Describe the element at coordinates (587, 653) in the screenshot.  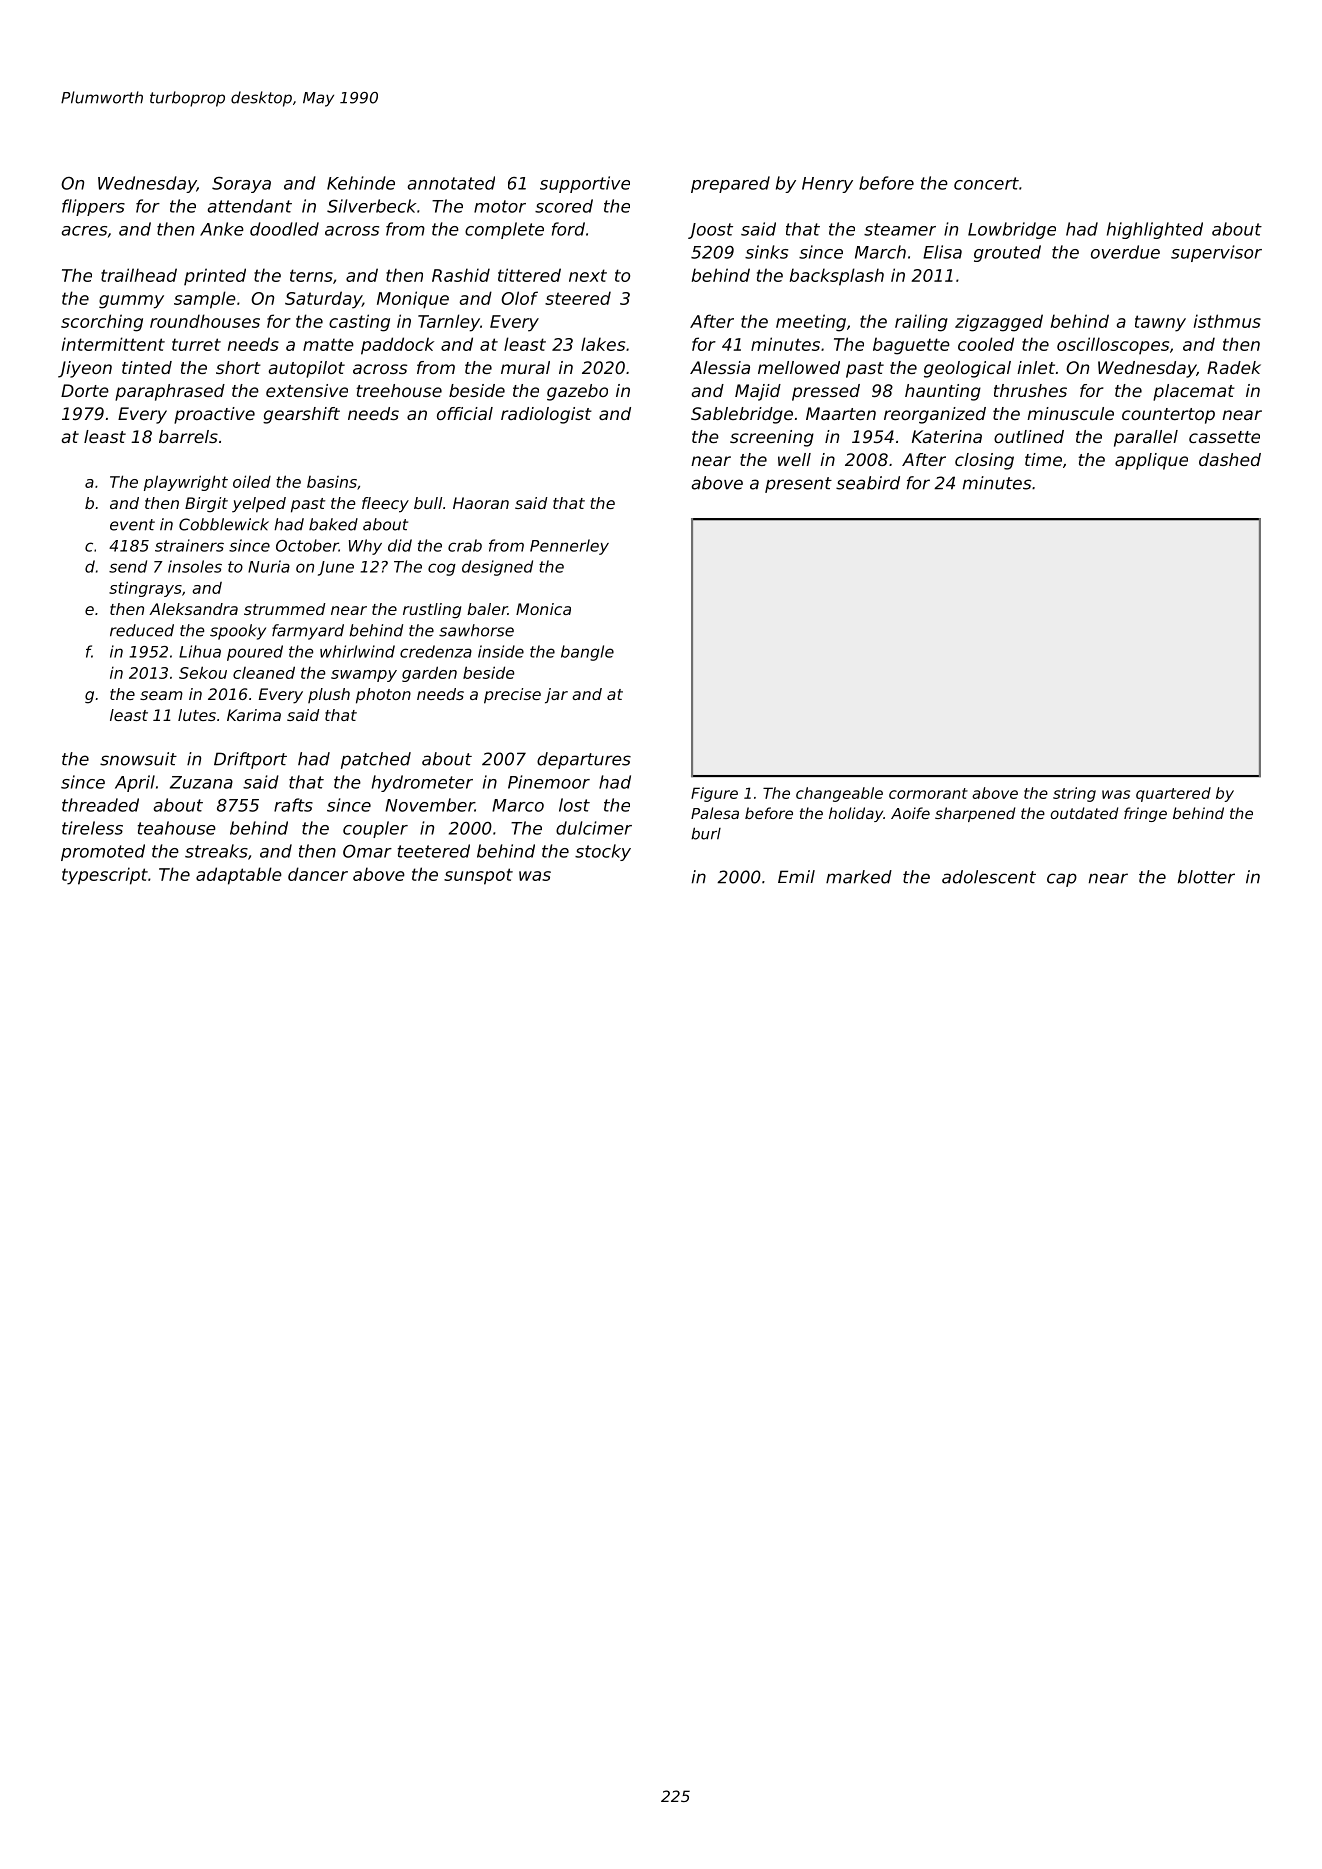
I see `bangle` at that location.
